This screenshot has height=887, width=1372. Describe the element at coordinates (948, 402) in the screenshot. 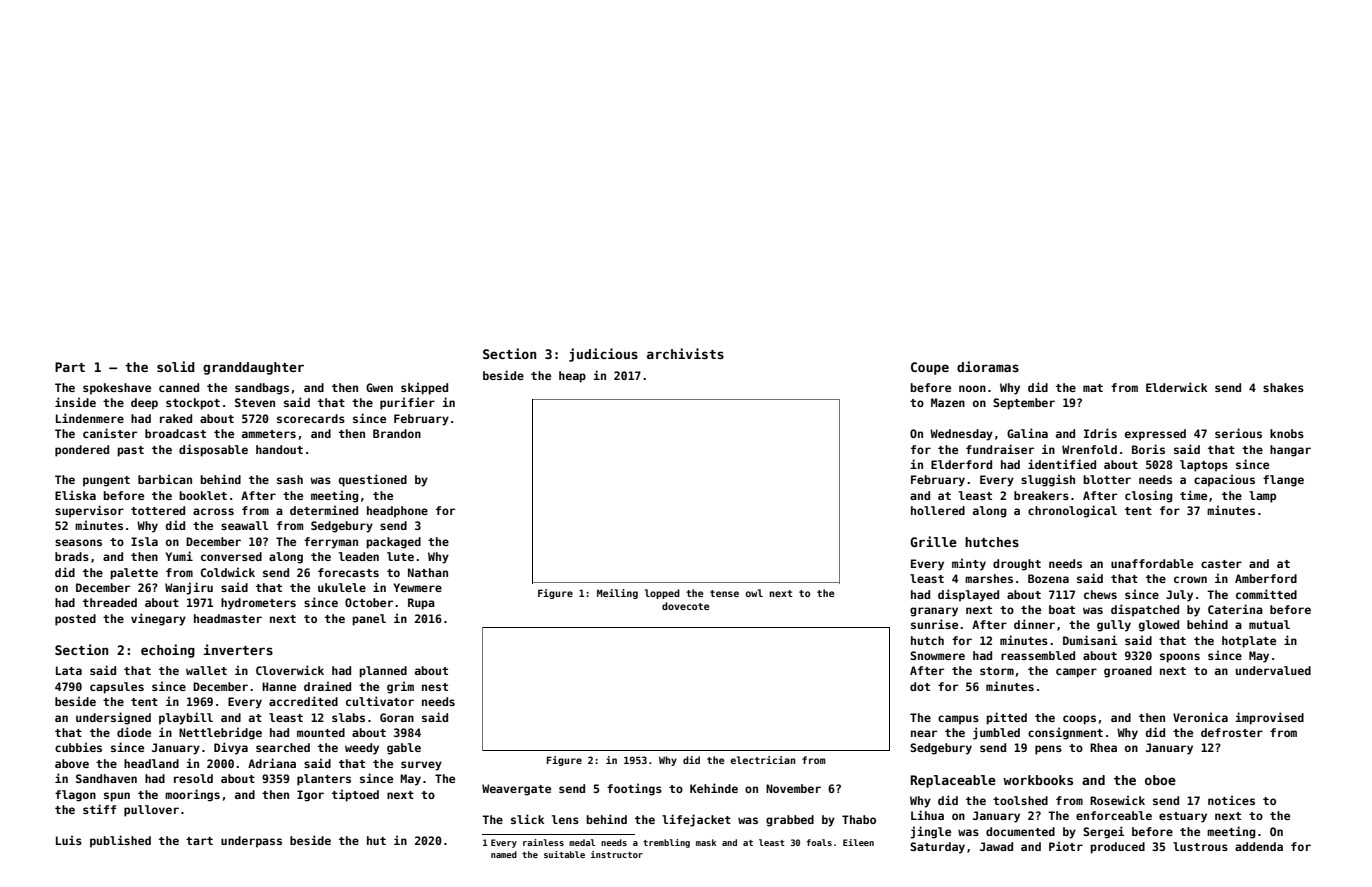

I see `Mazen` at that location.
